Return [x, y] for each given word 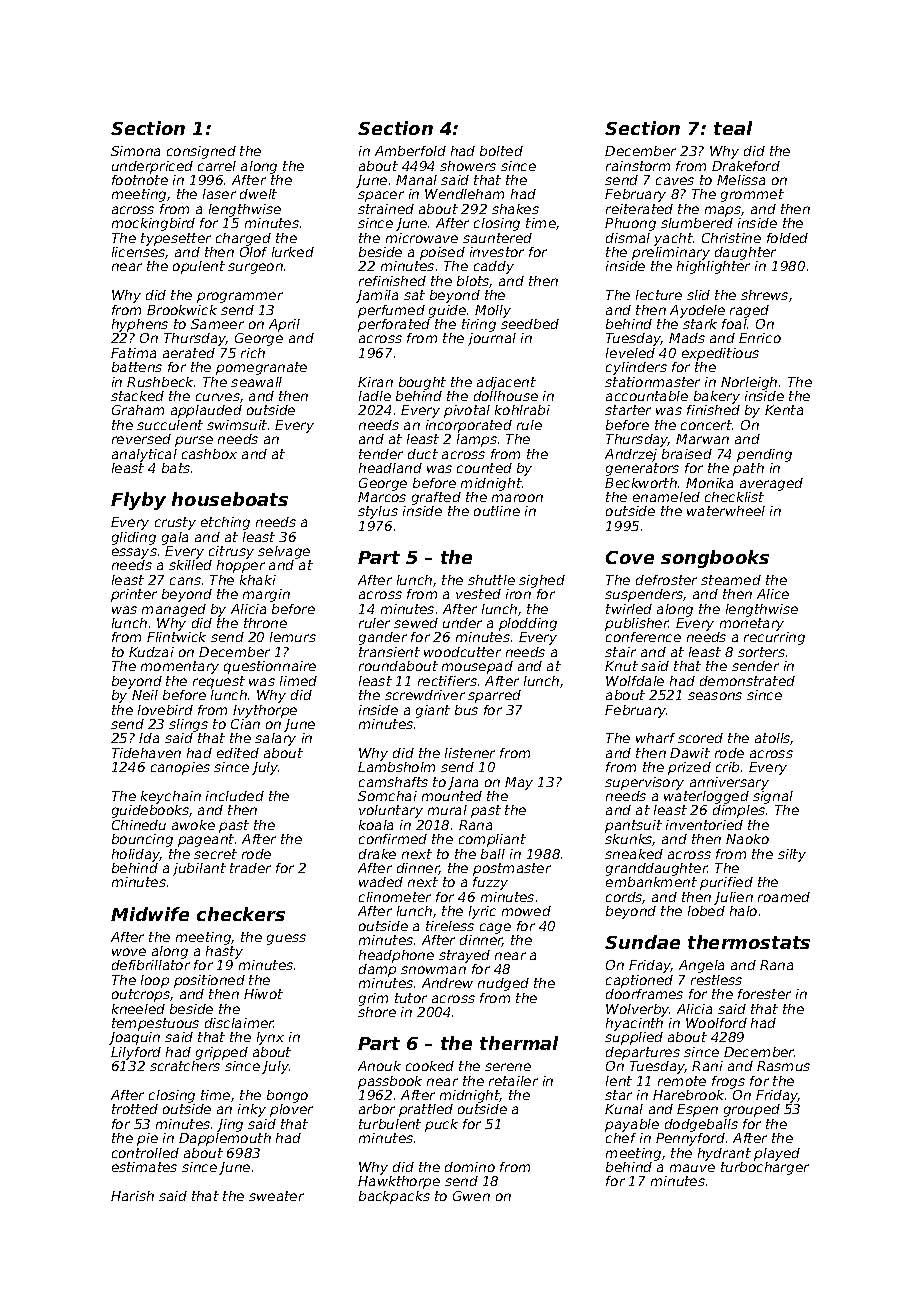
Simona [135, 151]
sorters [761, 652]
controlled [145, 1153]
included [235, 796]
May [519, 783]
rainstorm [638, 166]
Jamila [377, 296]
